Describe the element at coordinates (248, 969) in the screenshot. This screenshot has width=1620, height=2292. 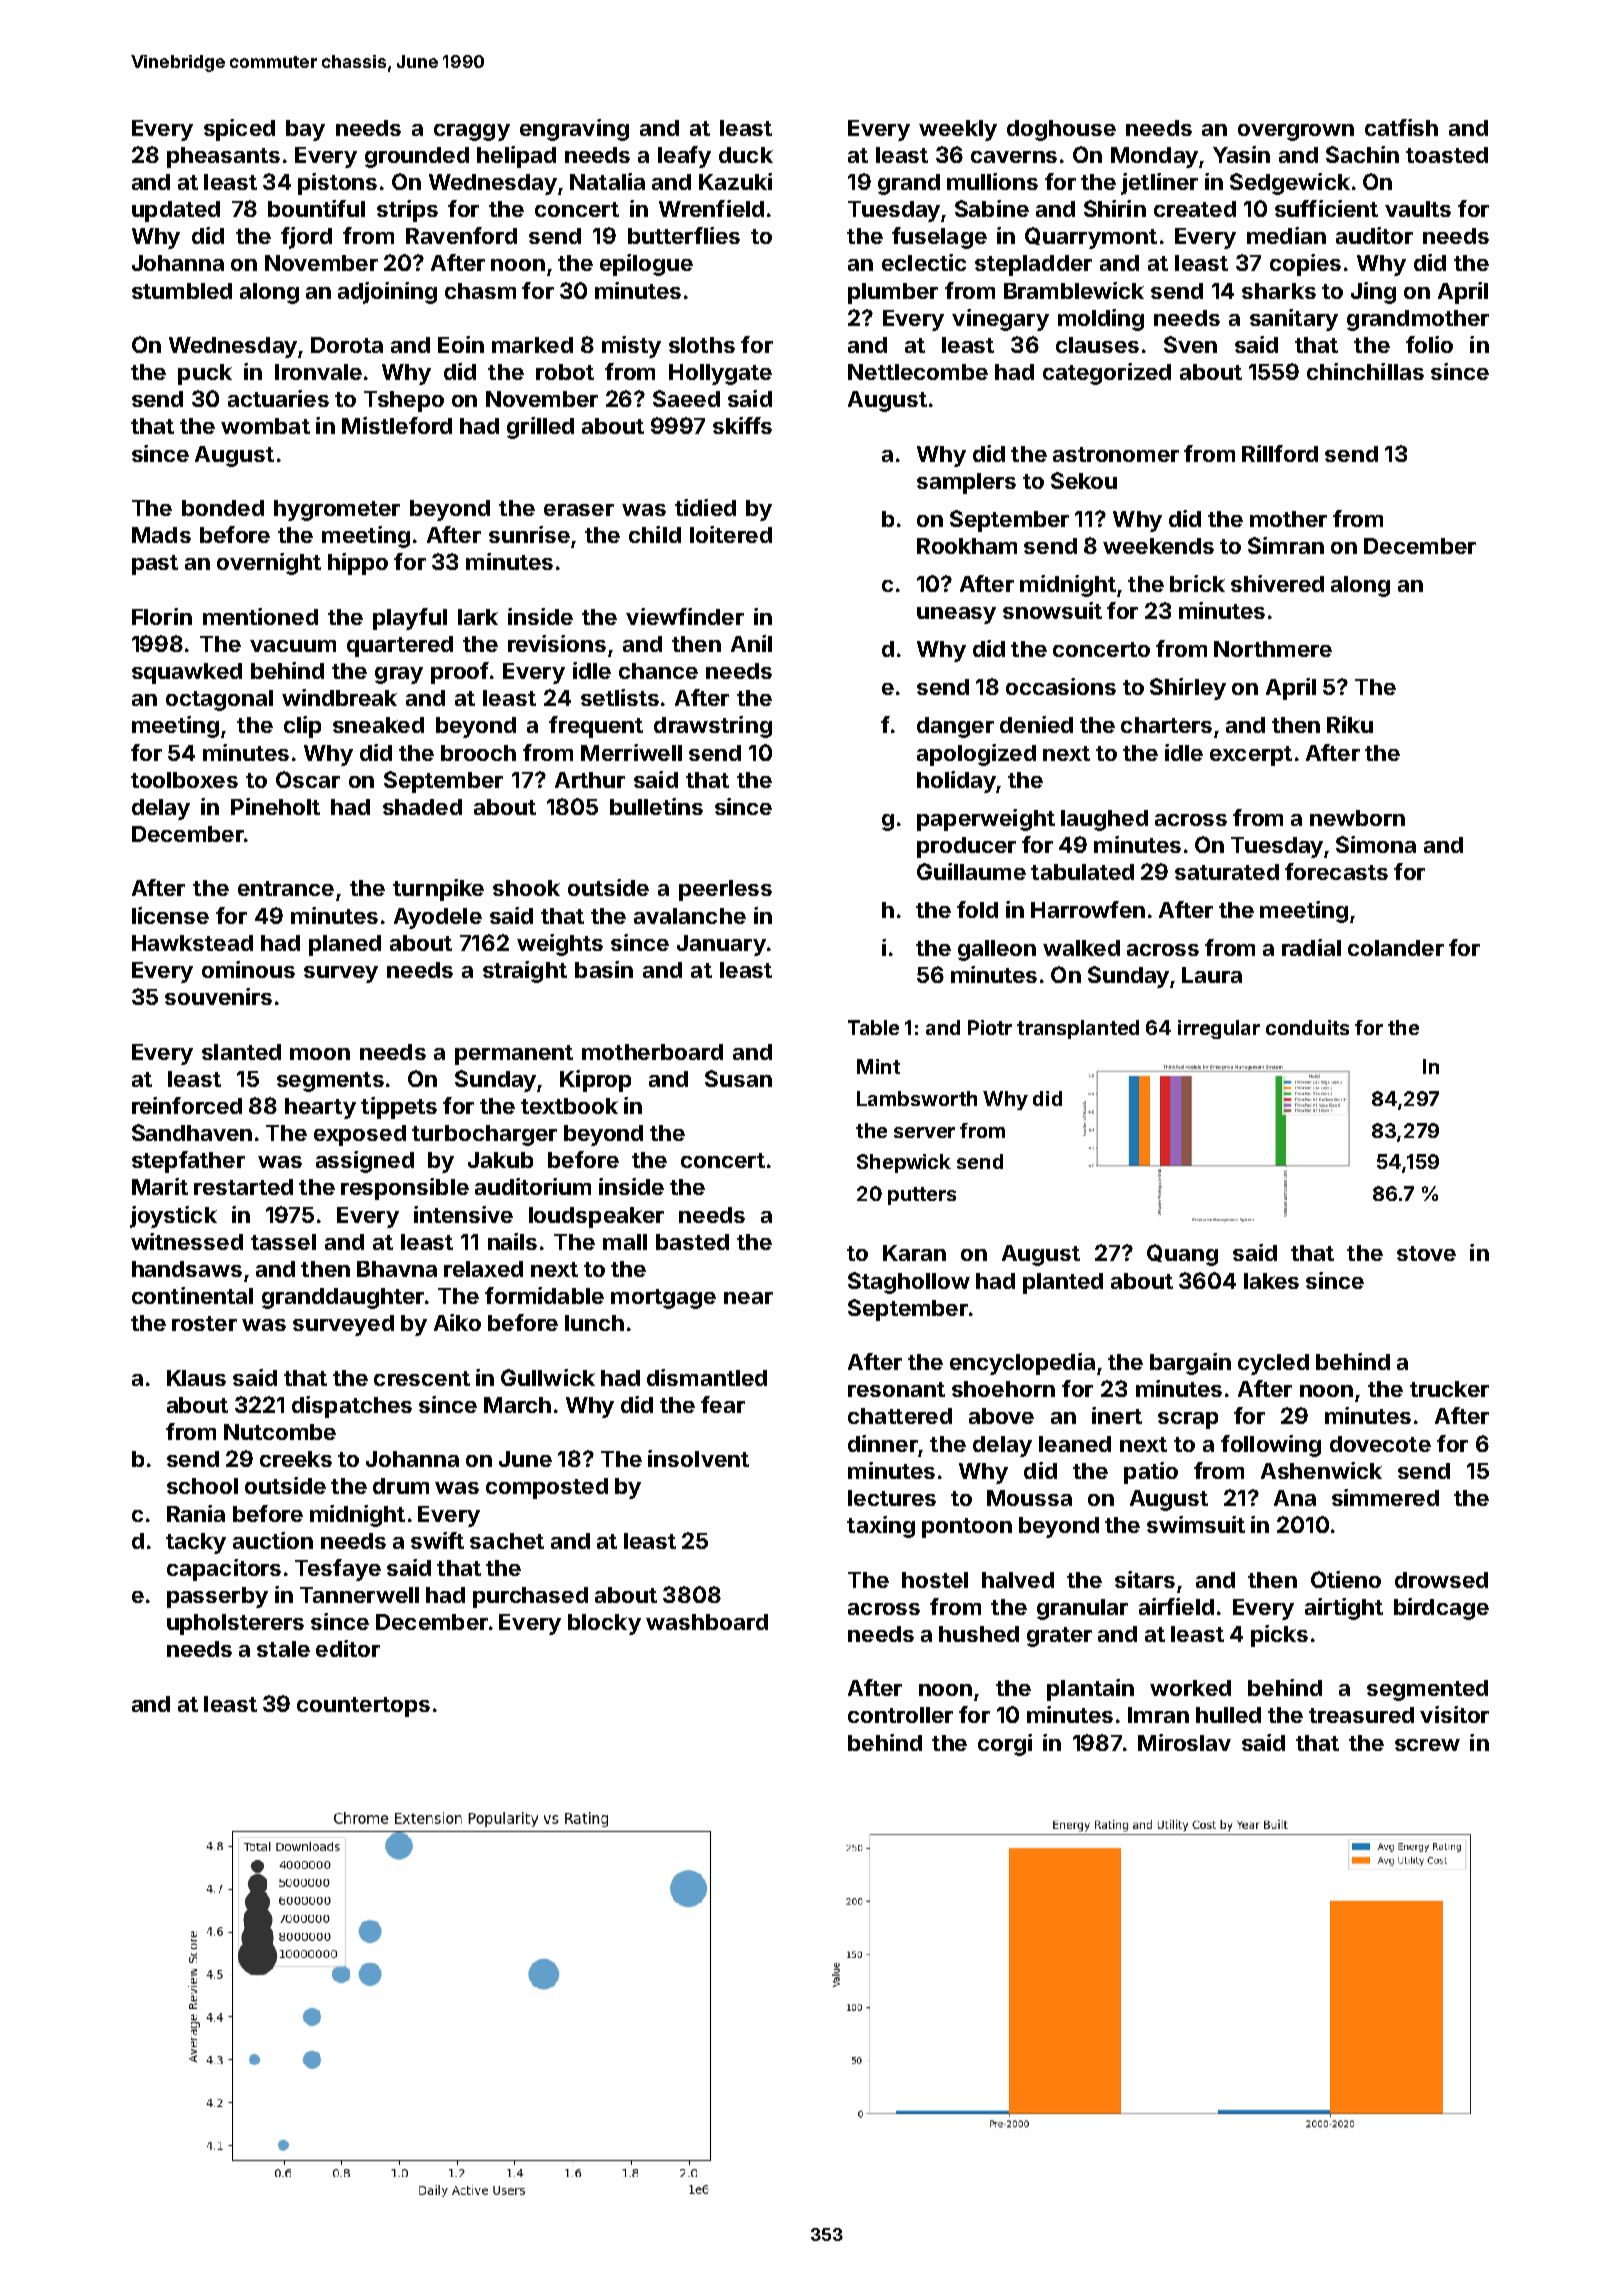
I see `ominous` at that location.
